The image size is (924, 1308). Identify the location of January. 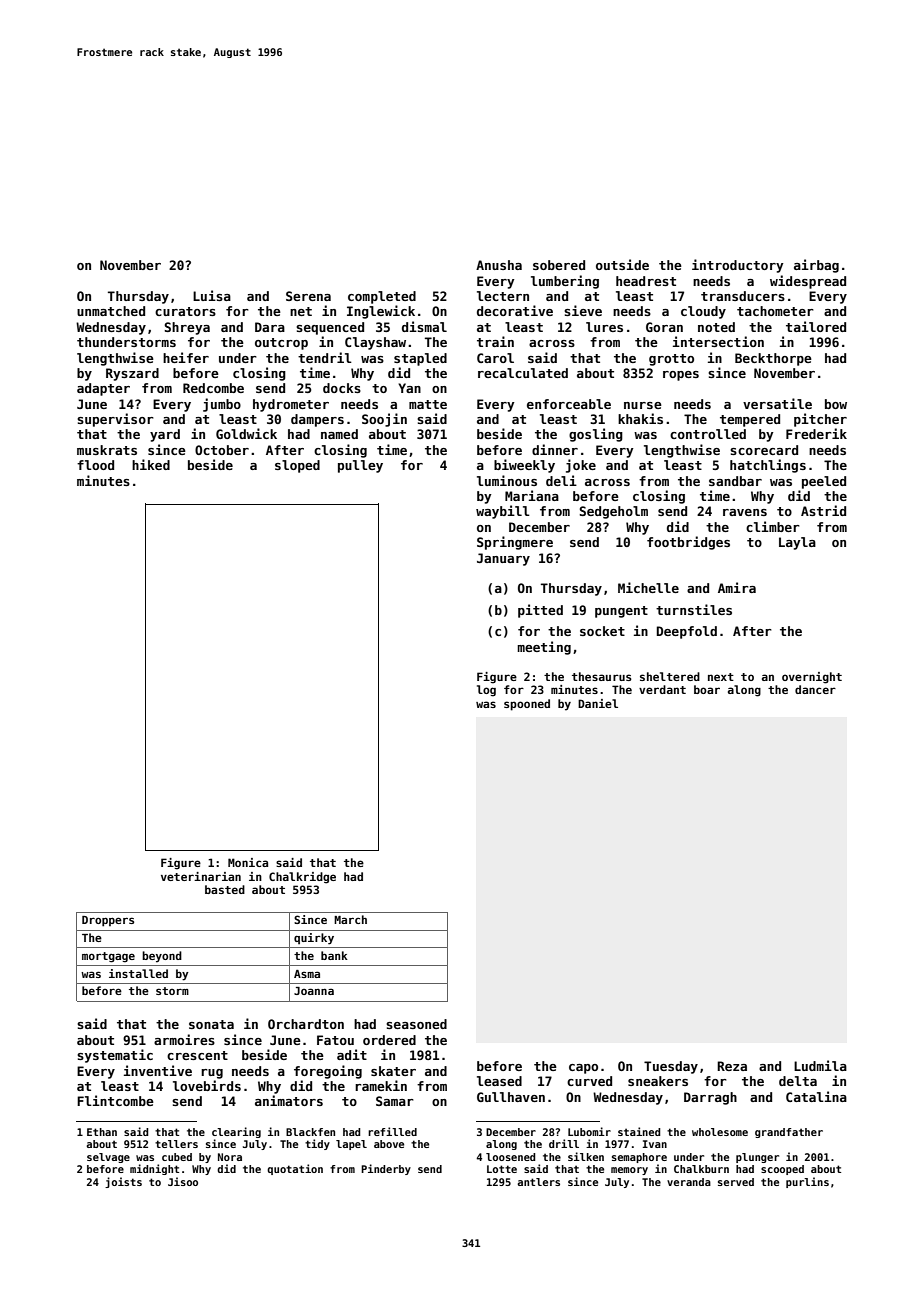
(503, 559).
